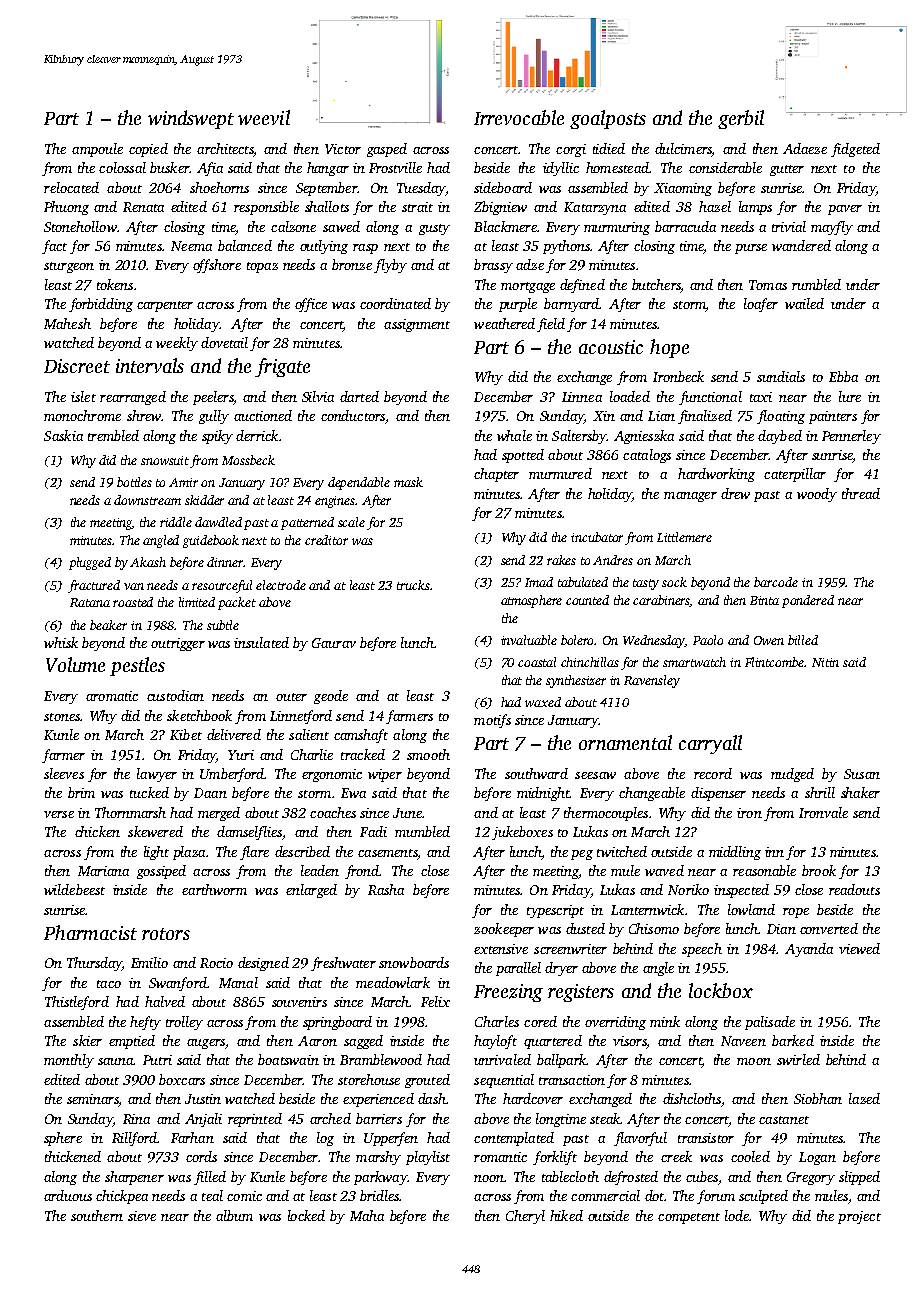 This screenshot has height=1308, width=924. Describe the element at coordinates (204, 500) in the screenshot. I see `skidder` at that location.
